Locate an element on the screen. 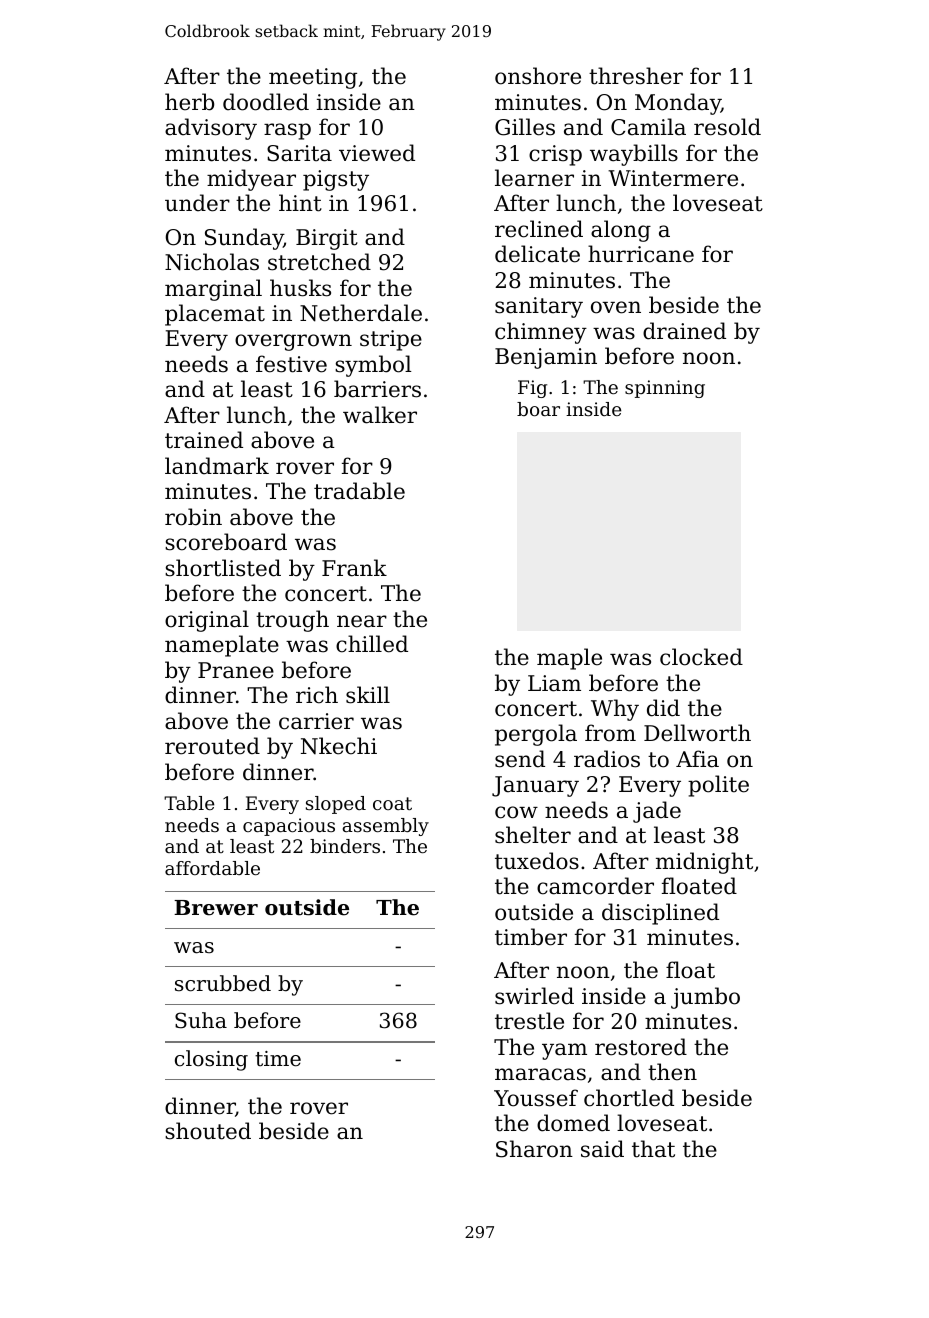 The image size is (929, 1318). disciplined is located at coordinates (660, 914).
